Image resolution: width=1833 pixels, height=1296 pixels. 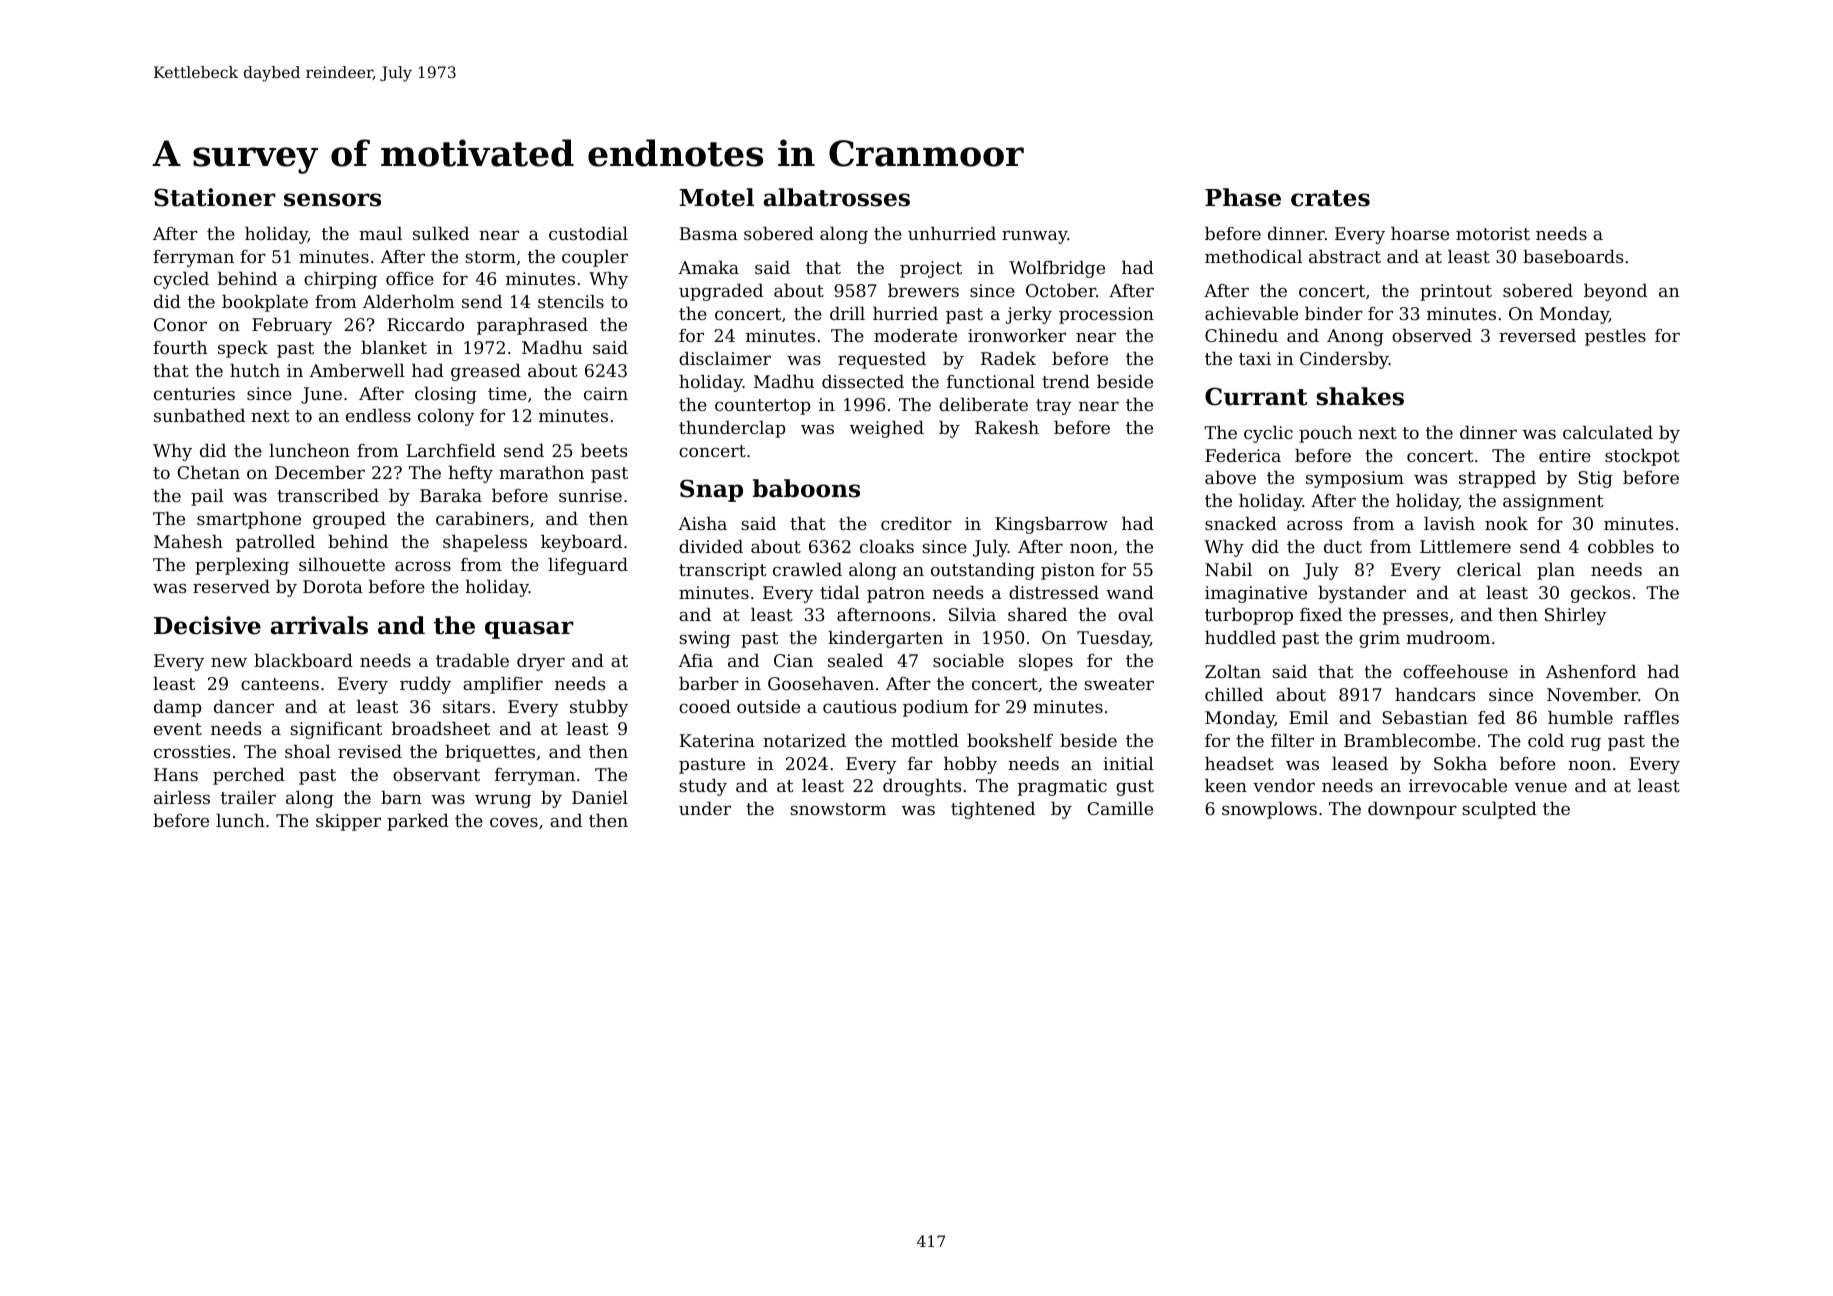 I want to click on Aisha, so click(x=702, y=523).
